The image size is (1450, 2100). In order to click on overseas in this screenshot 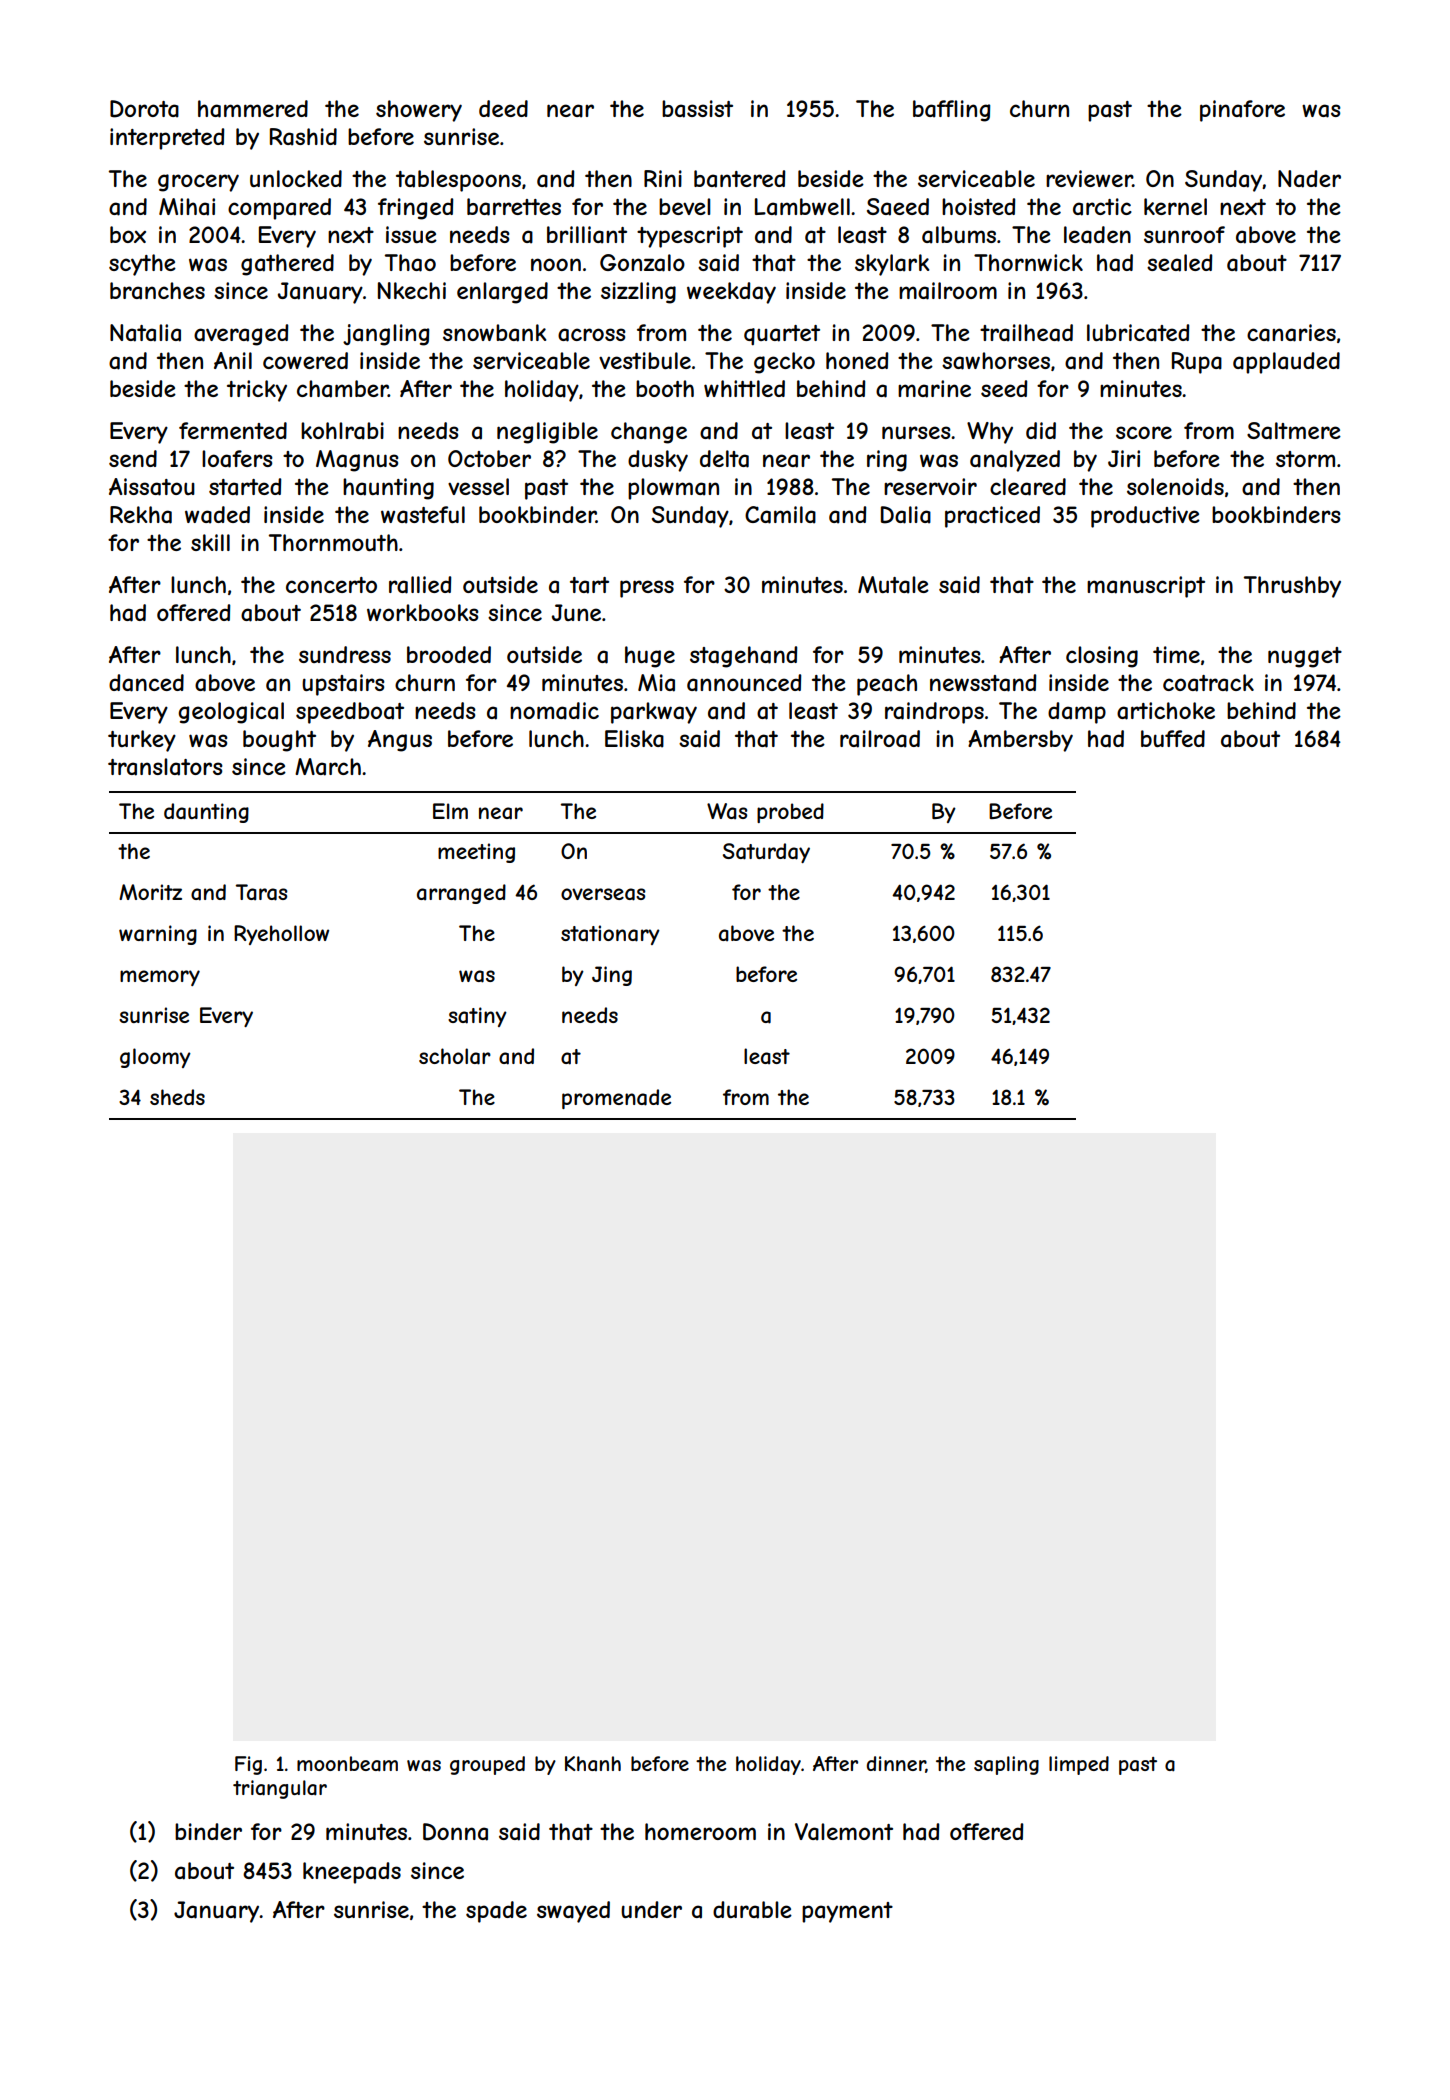, I will do `click(603, 894)`.
